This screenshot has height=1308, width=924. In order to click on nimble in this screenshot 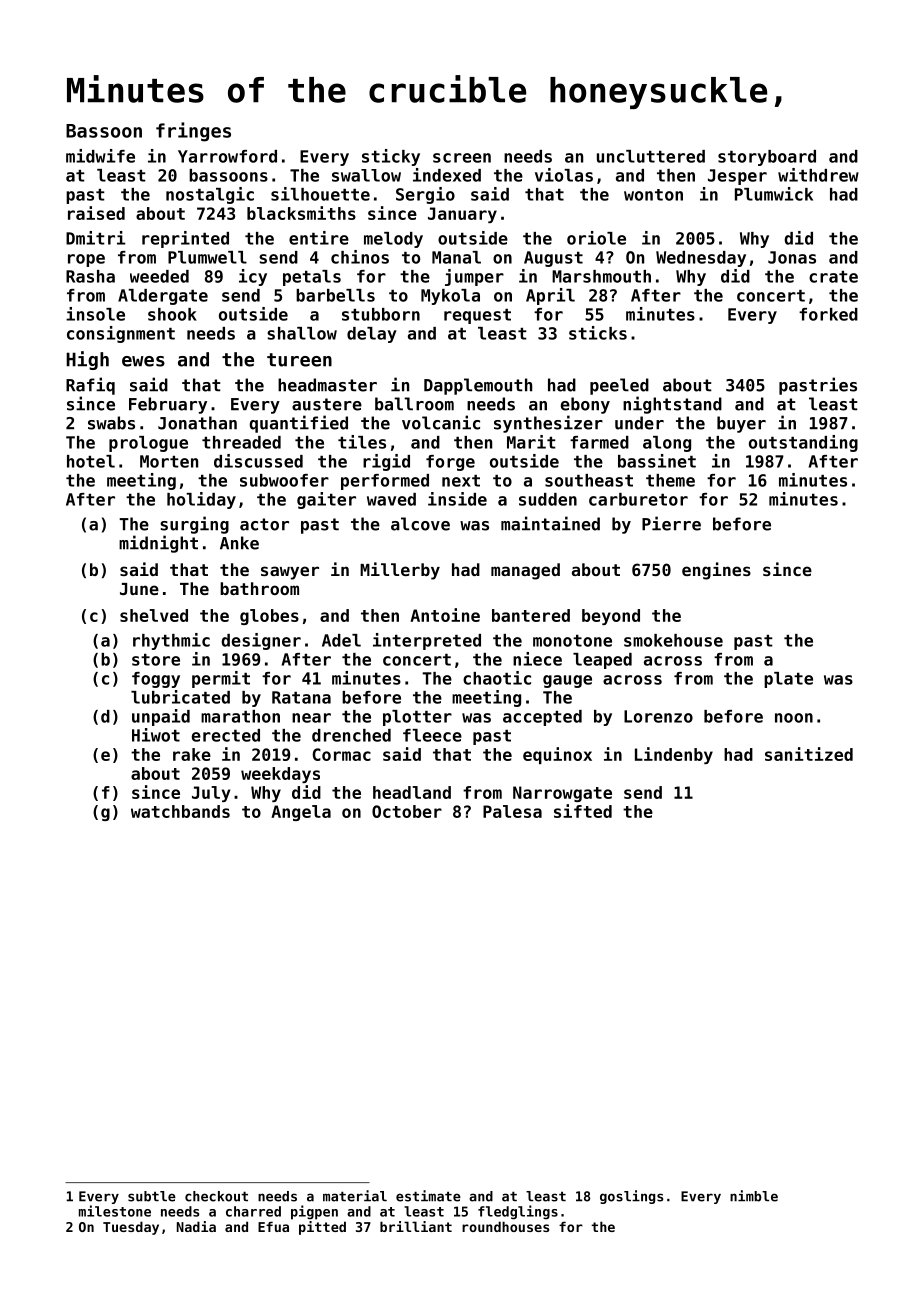, I will do `click(754, 1196)`.
